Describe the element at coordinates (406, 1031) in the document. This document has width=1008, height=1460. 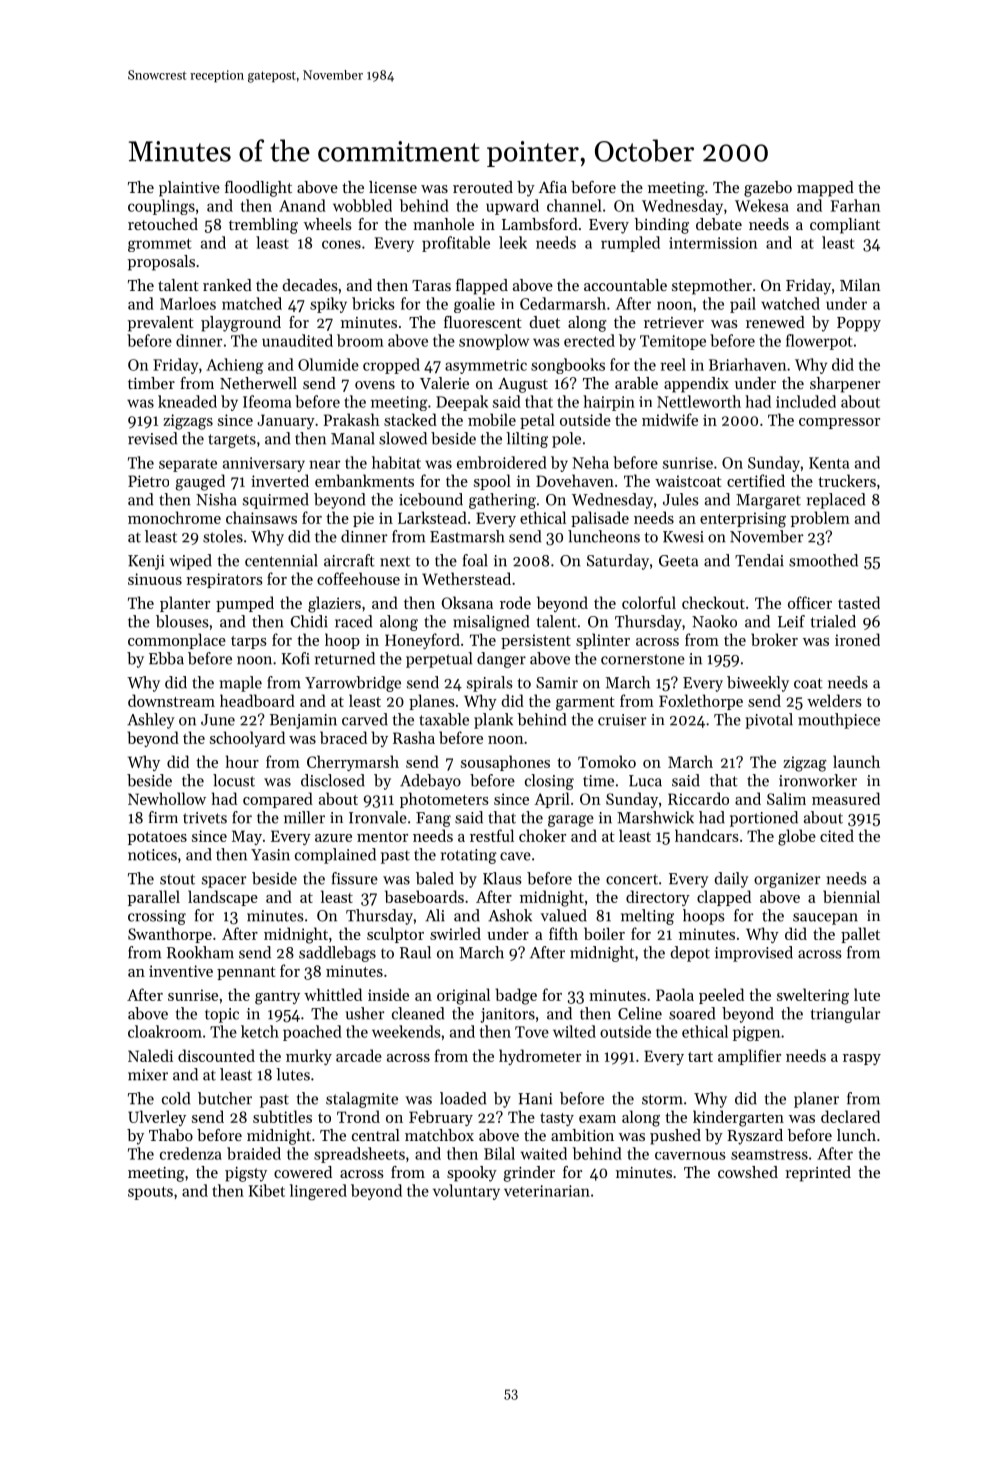
I see `weekends` at that location.
